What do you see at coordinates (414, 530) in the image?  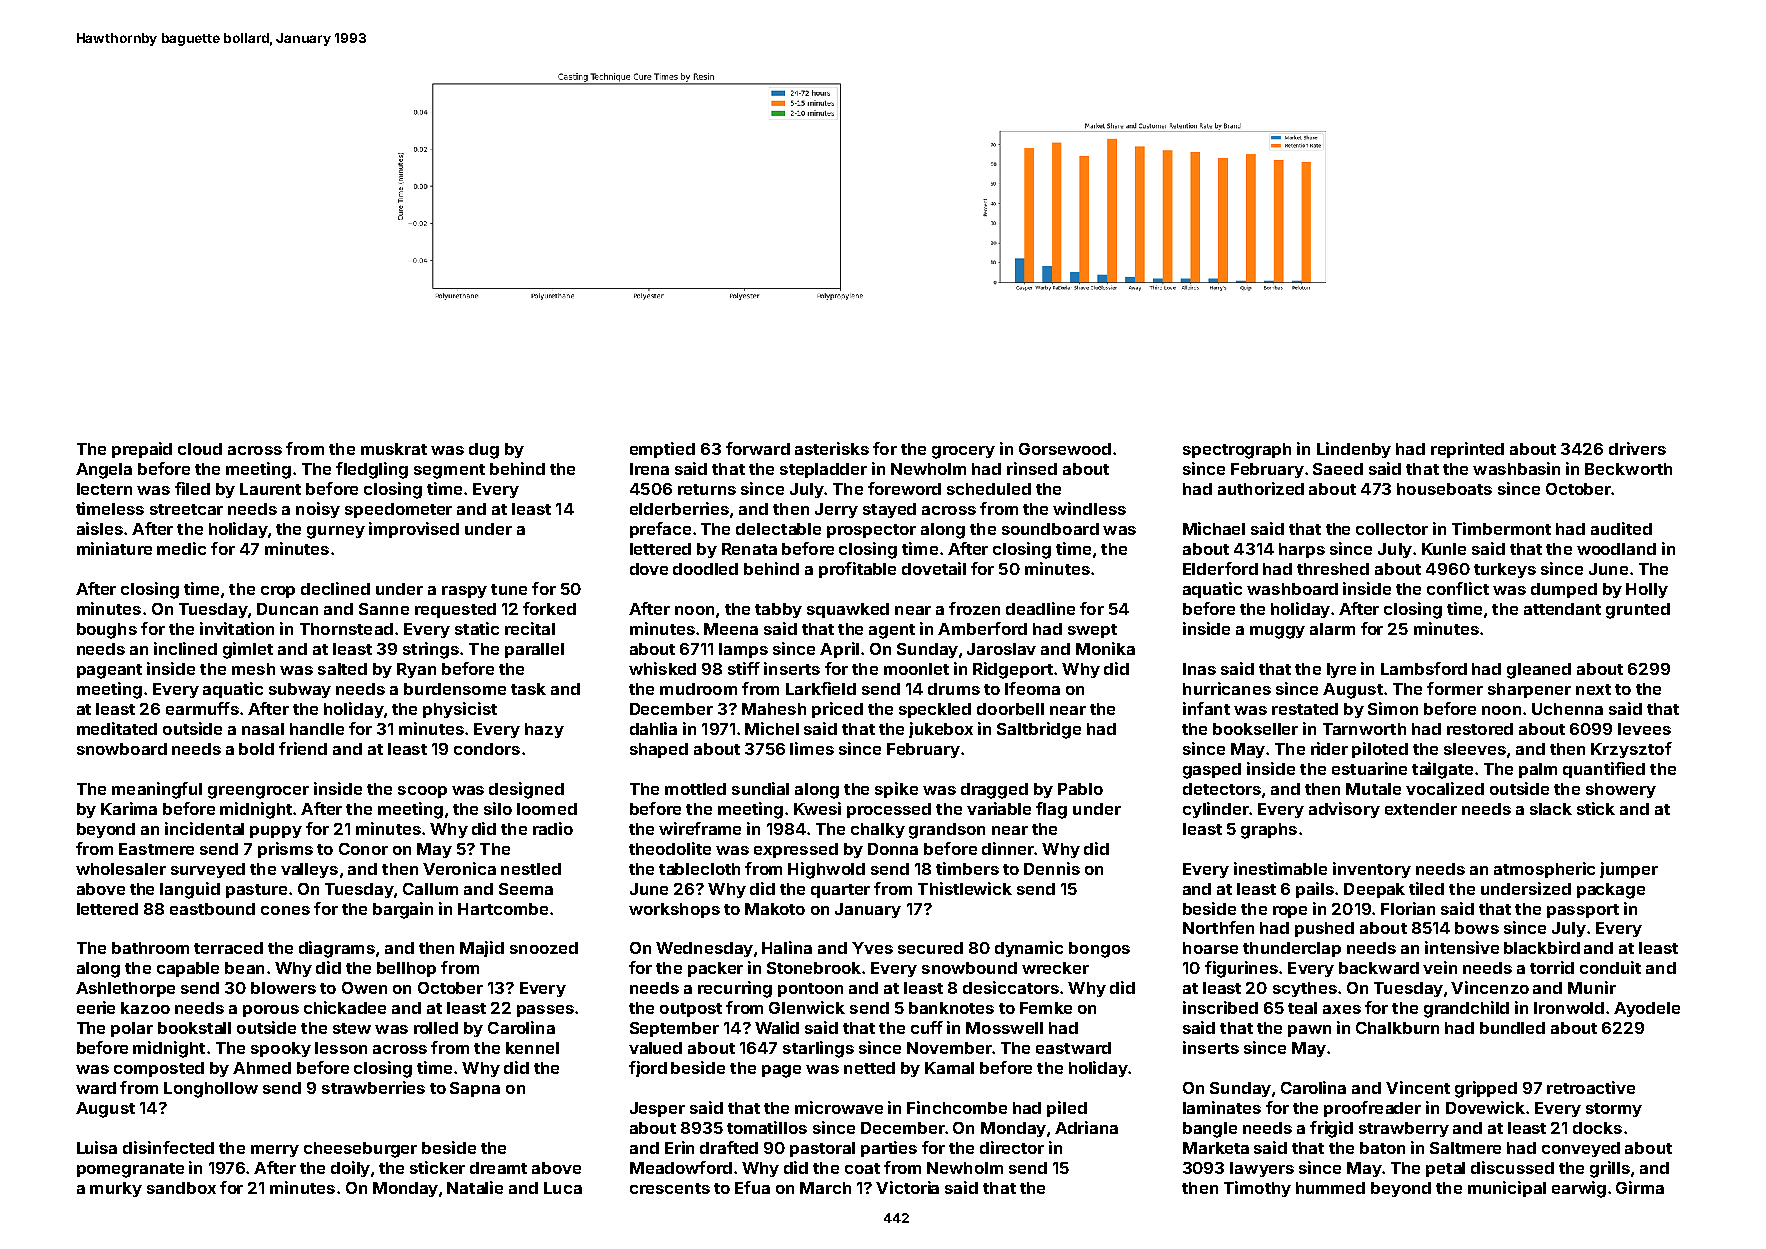 I see `improvised` at bounding box center [414, 530].
